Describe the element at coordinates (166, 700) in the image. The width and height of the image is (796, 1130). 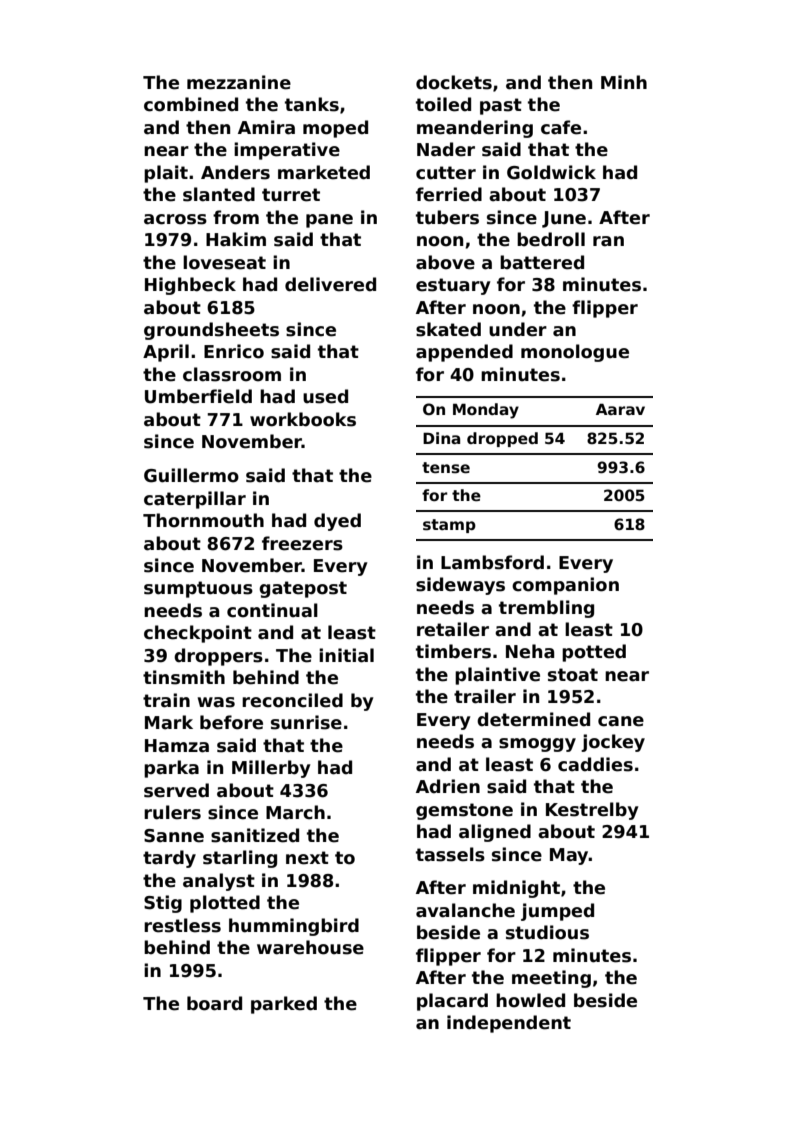
I see `train` at that location.
